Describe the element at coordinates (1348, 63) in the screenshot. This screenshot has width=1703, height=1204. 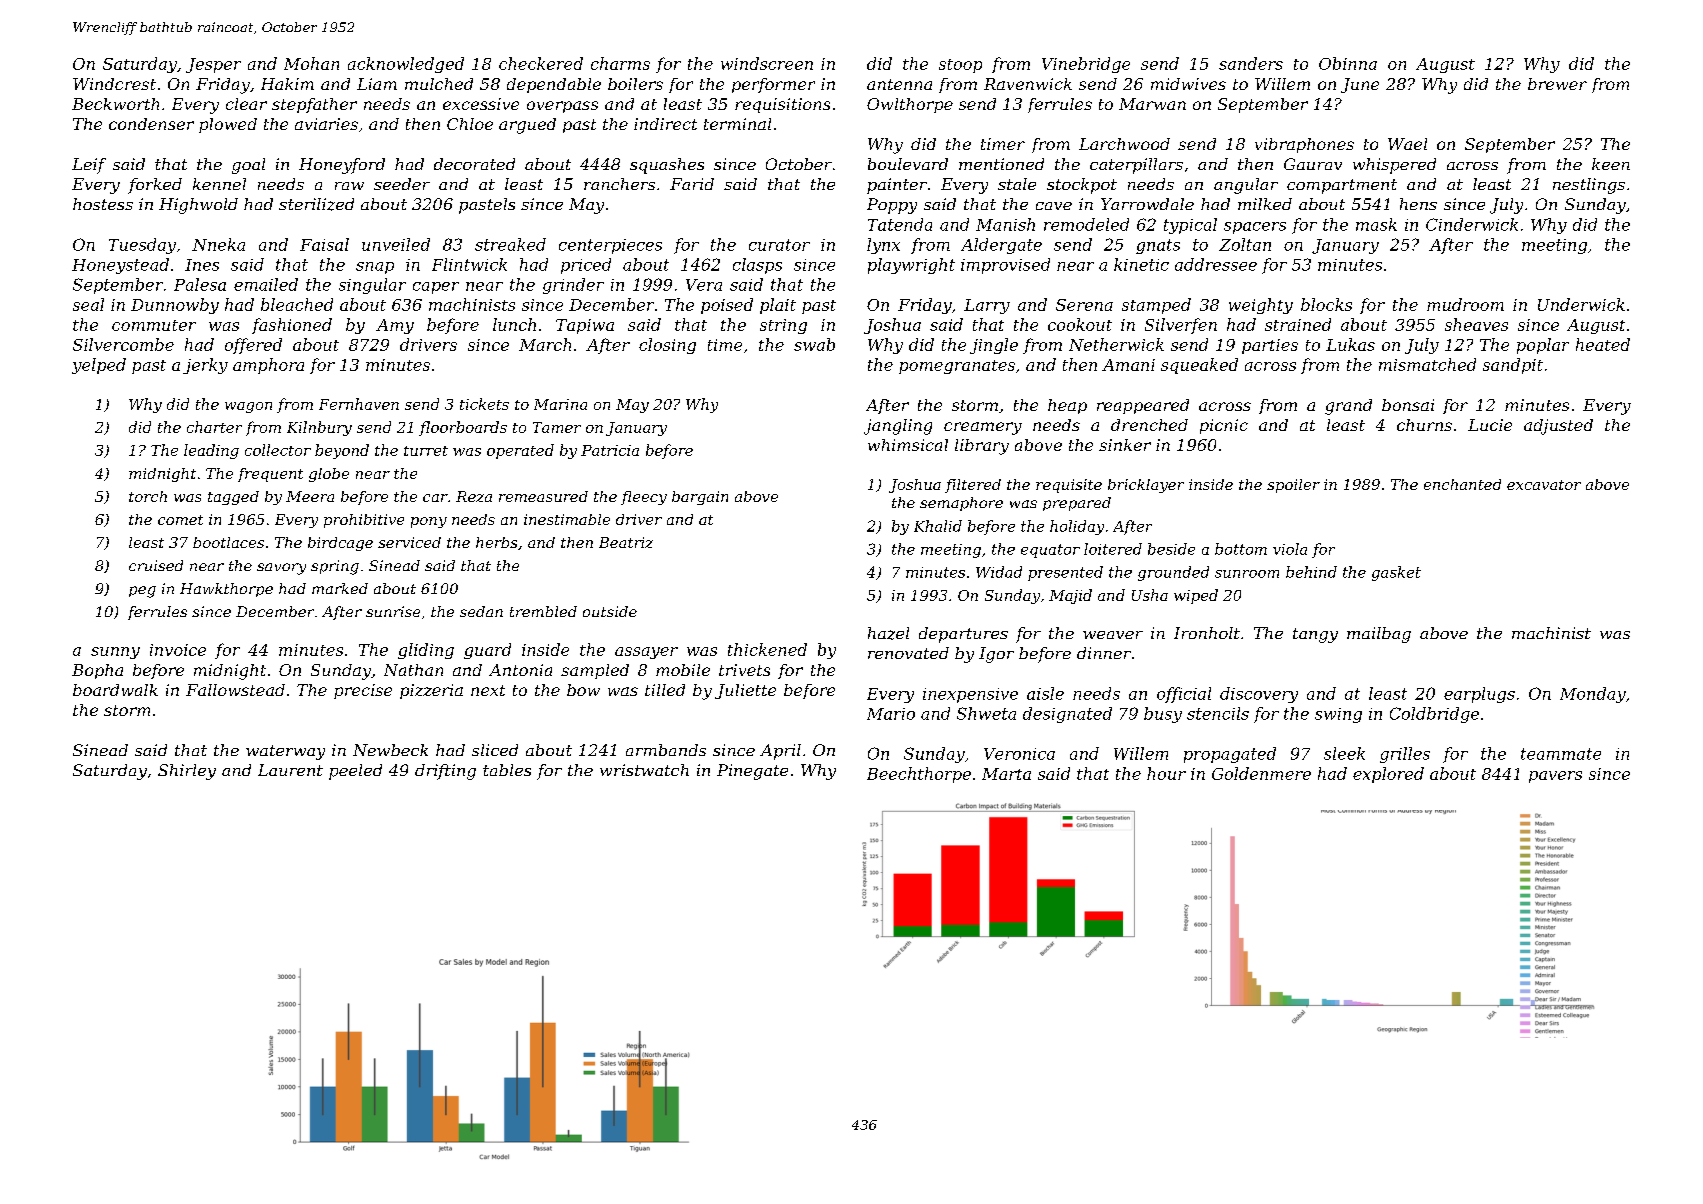
I see `Obinna` at that location.
